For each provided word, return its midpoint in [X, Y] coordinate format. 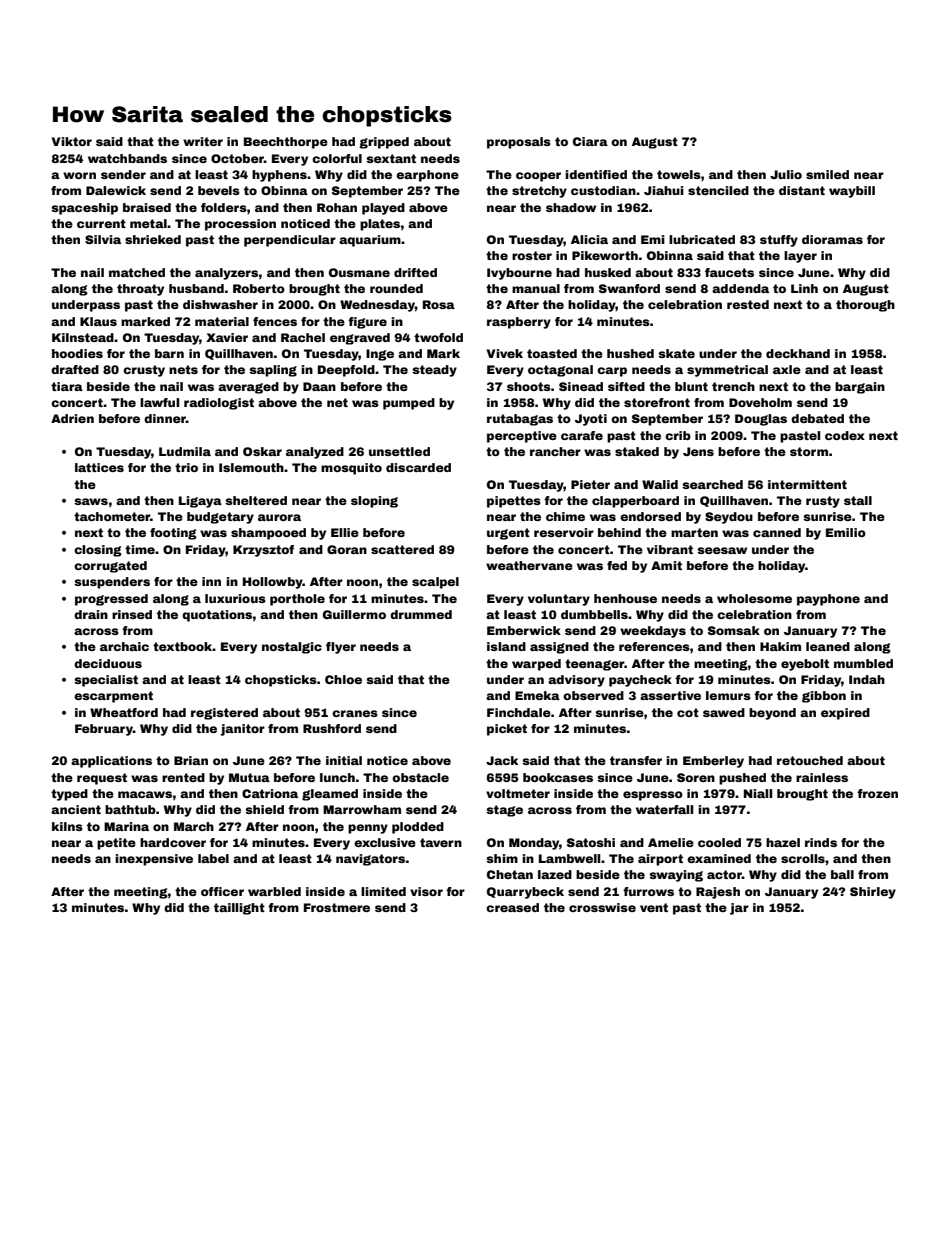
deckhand [798, 353]
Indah [867, 679]
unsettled [399, 451]
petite [116, 844]
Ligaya [200, 502]
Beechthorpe [286, 143]
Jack [502, 760]
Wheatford [124, 712]
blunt [691, 386]
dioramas [832, 239]
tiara [67, 386]
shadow [571, 207]
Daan [319, 386]
